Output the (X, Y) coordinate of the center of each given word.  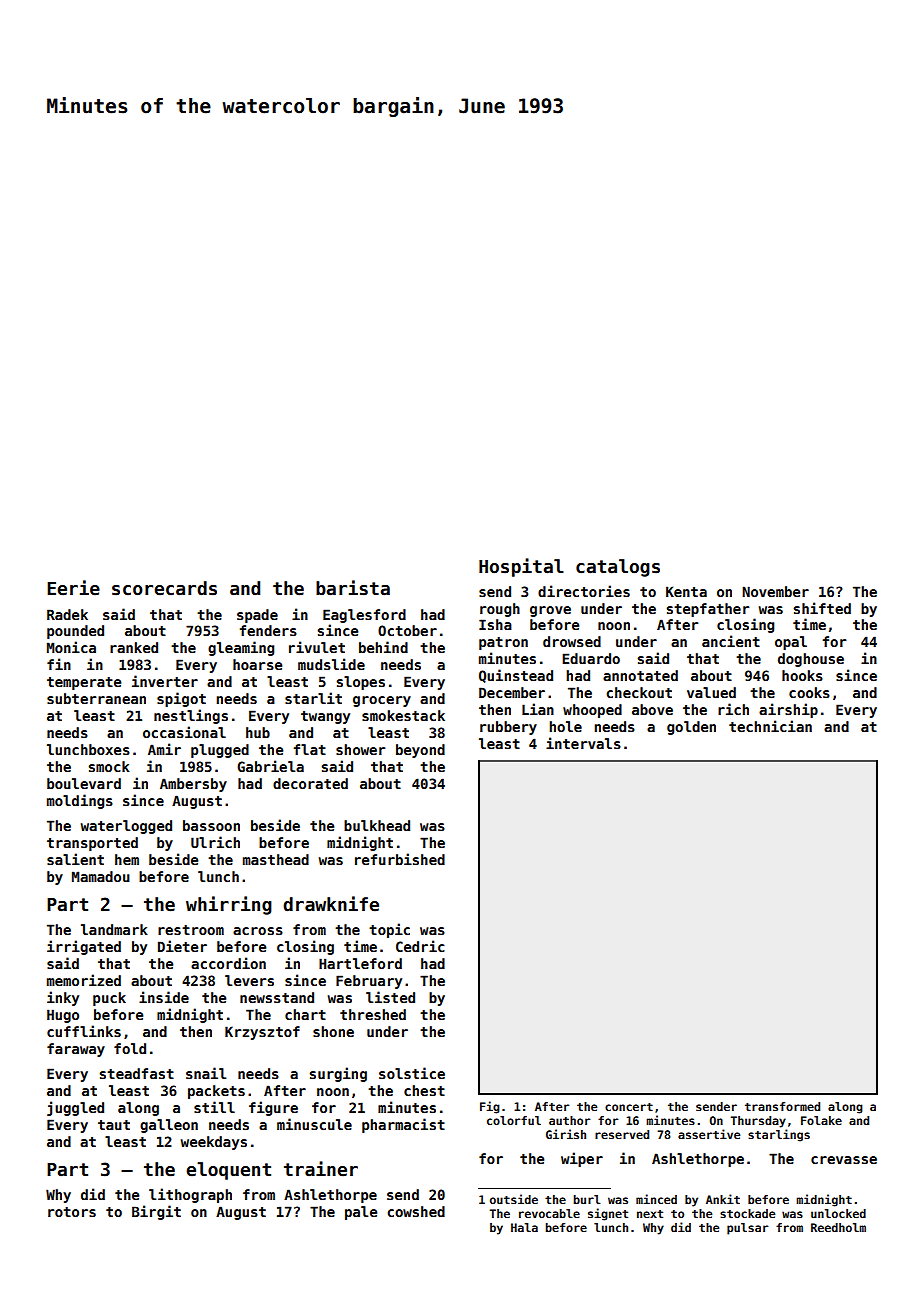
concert (629, 1107)
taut (114, 1125)
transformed (782, 1106)
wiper (582, 1159)
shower (361, 749)
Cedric (420, 946)
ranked (134, 647)
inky (63, 998)
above (652, 709)
